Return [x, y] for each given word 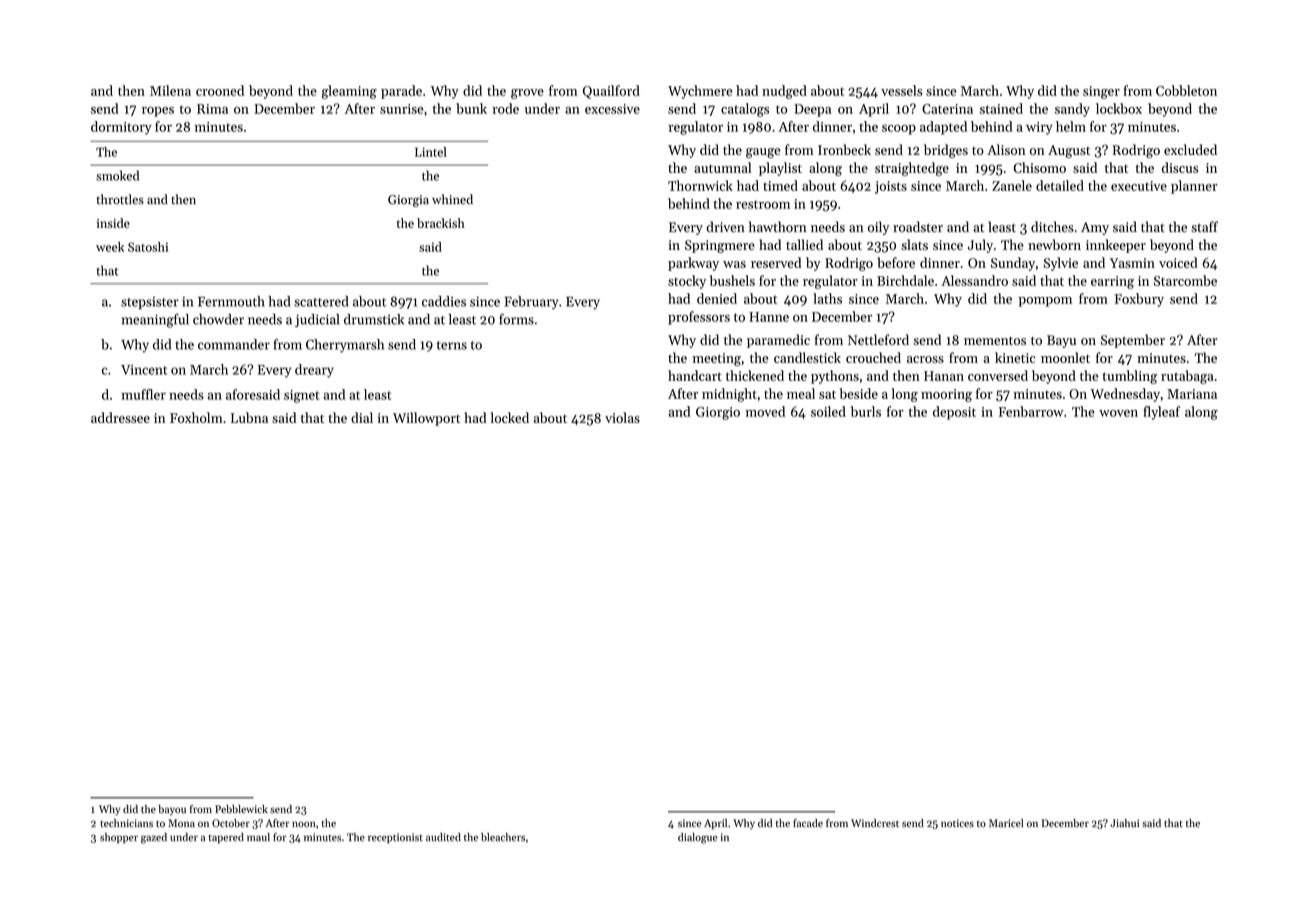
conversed [998, 375]
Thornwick [700, 185]
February [531, 303]
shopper [119, 838]
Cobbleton [1186, 90]
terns [452, 345]
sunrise [402, 109]
